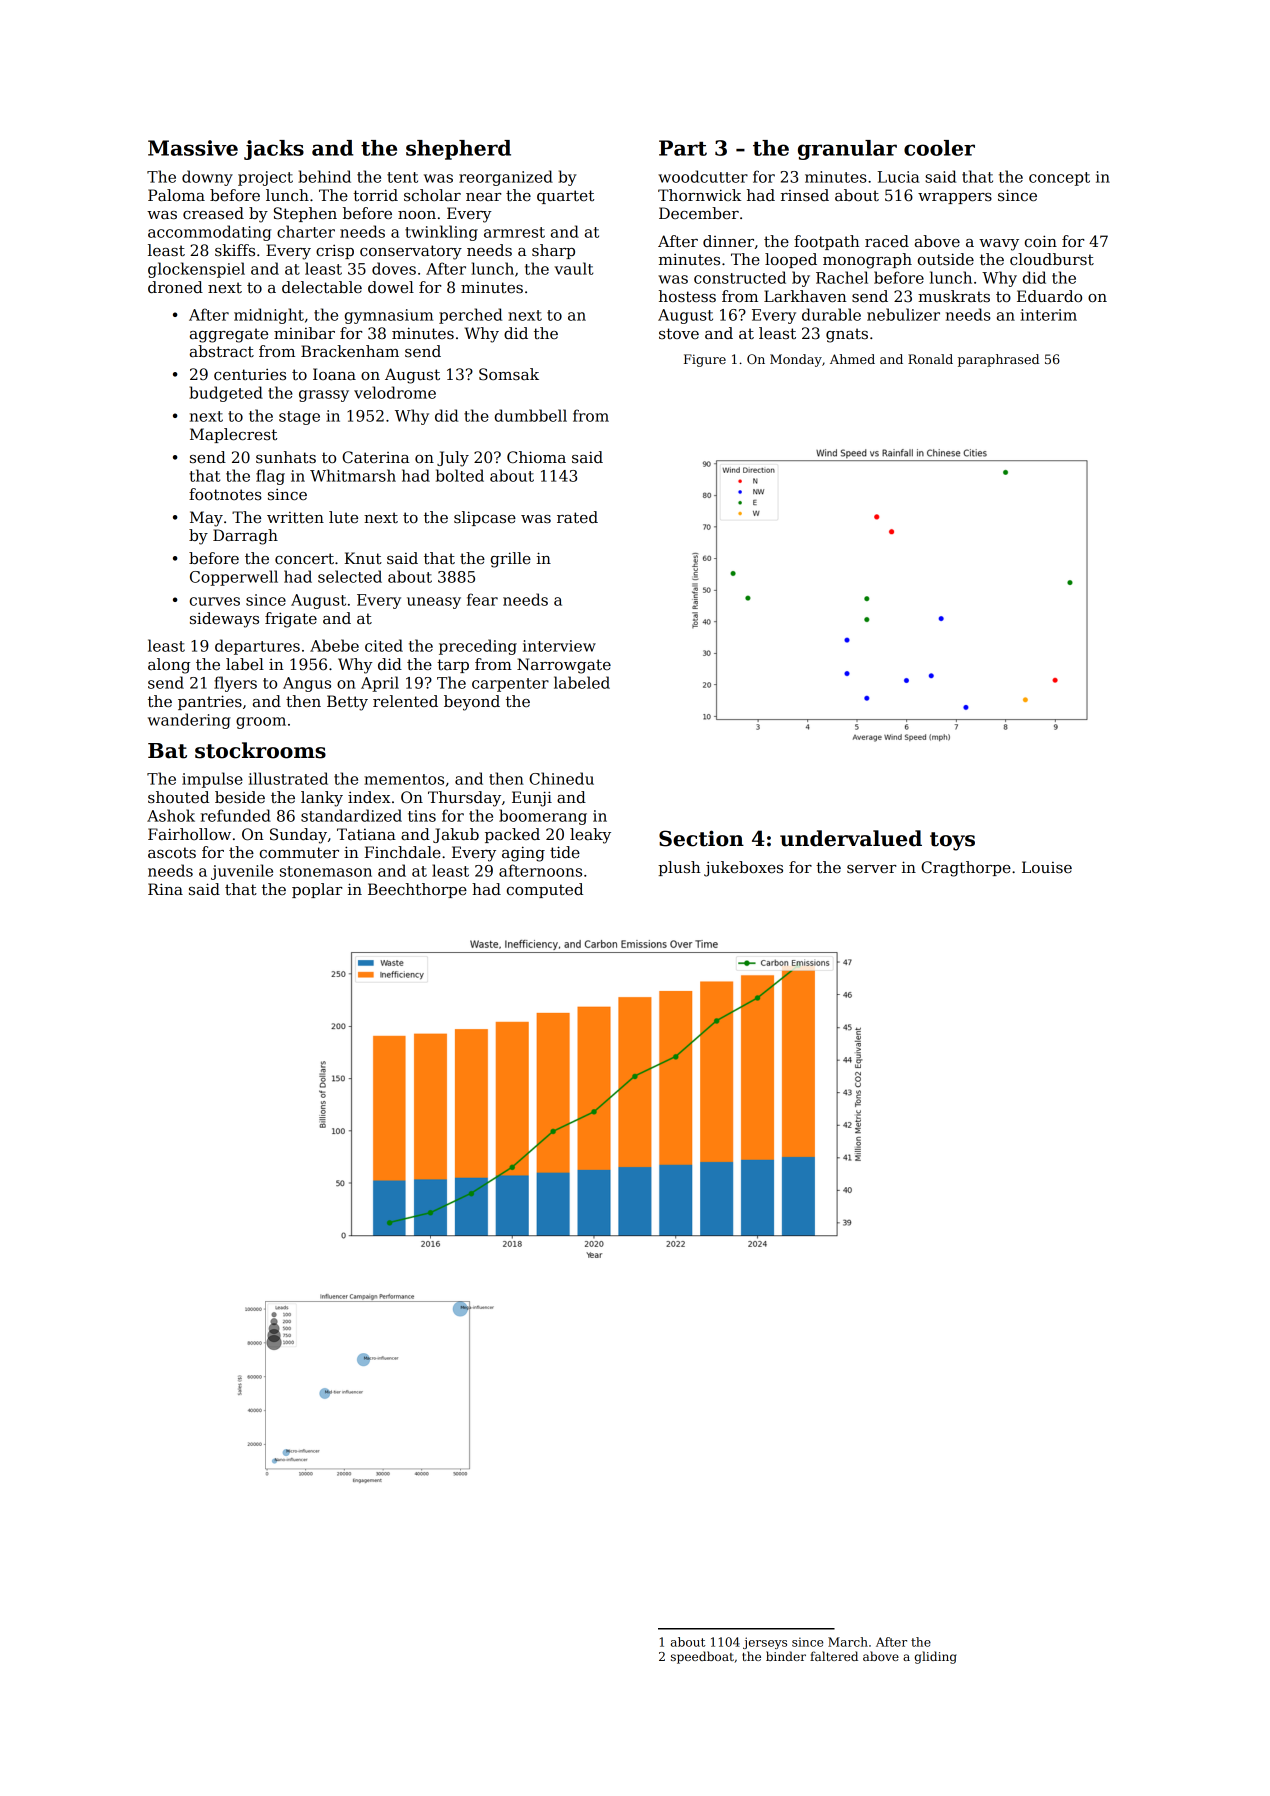 The height and width of the screenshot is (1796, 1270). I want to click on jukeboxes, so click(743, 869).
